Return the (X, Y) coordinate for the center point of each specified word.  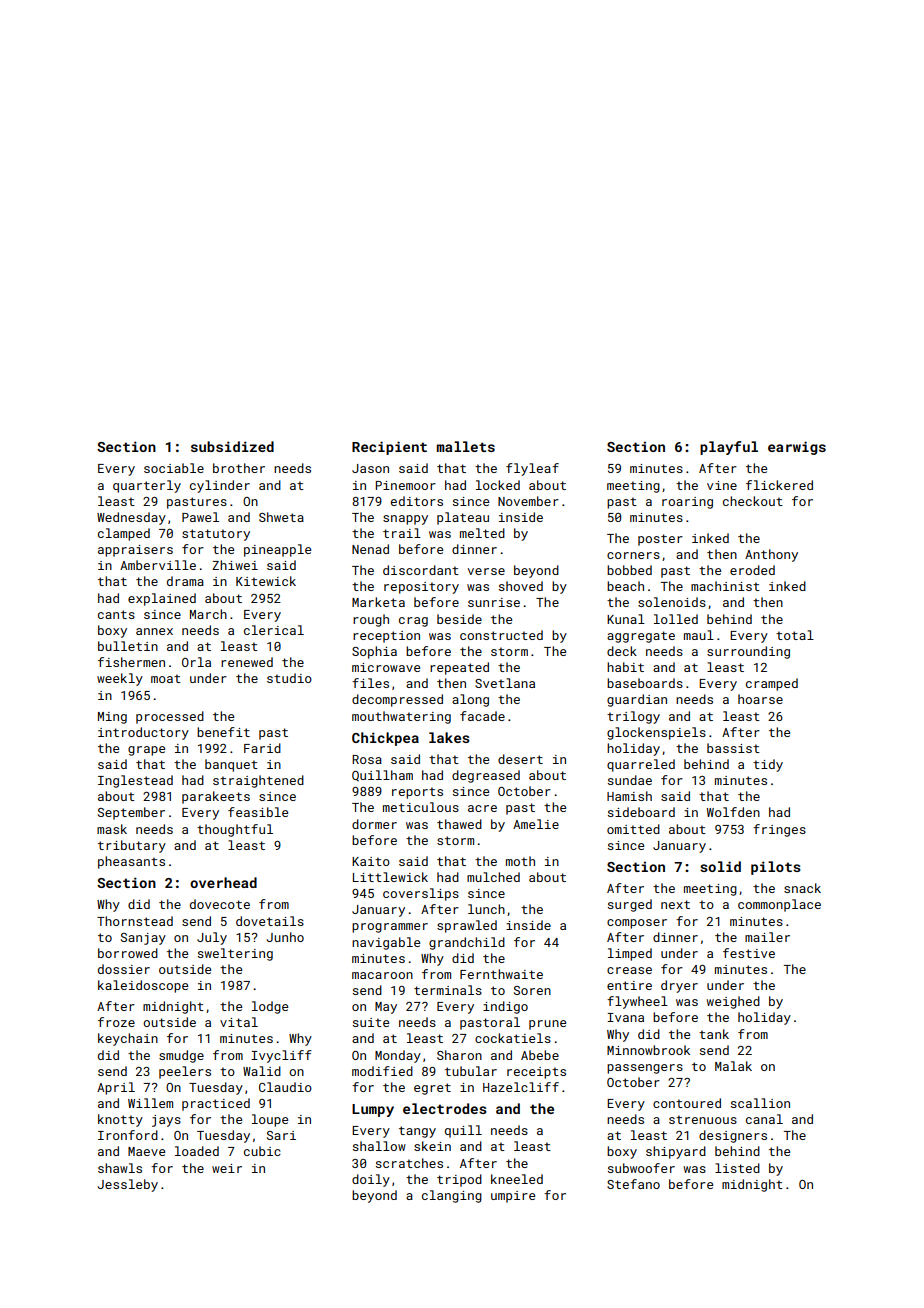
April (116, 1088)
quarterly (147, 486)
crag (413, 622)
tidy (768, 765)
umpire (513, 1197)
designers (733, 1136)
